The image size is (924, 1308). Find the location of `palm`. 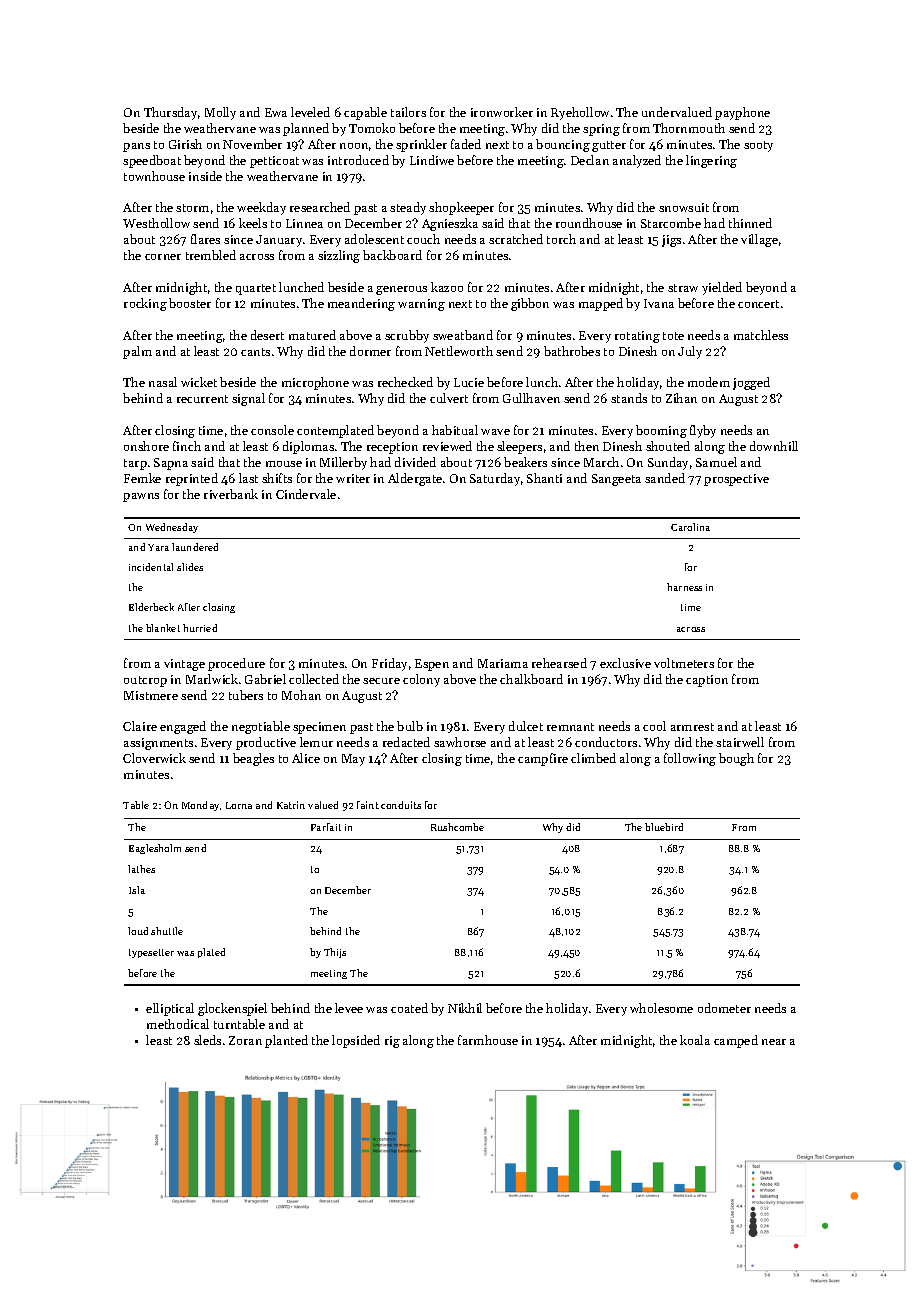

palm is located at coordinates (137, 352).
